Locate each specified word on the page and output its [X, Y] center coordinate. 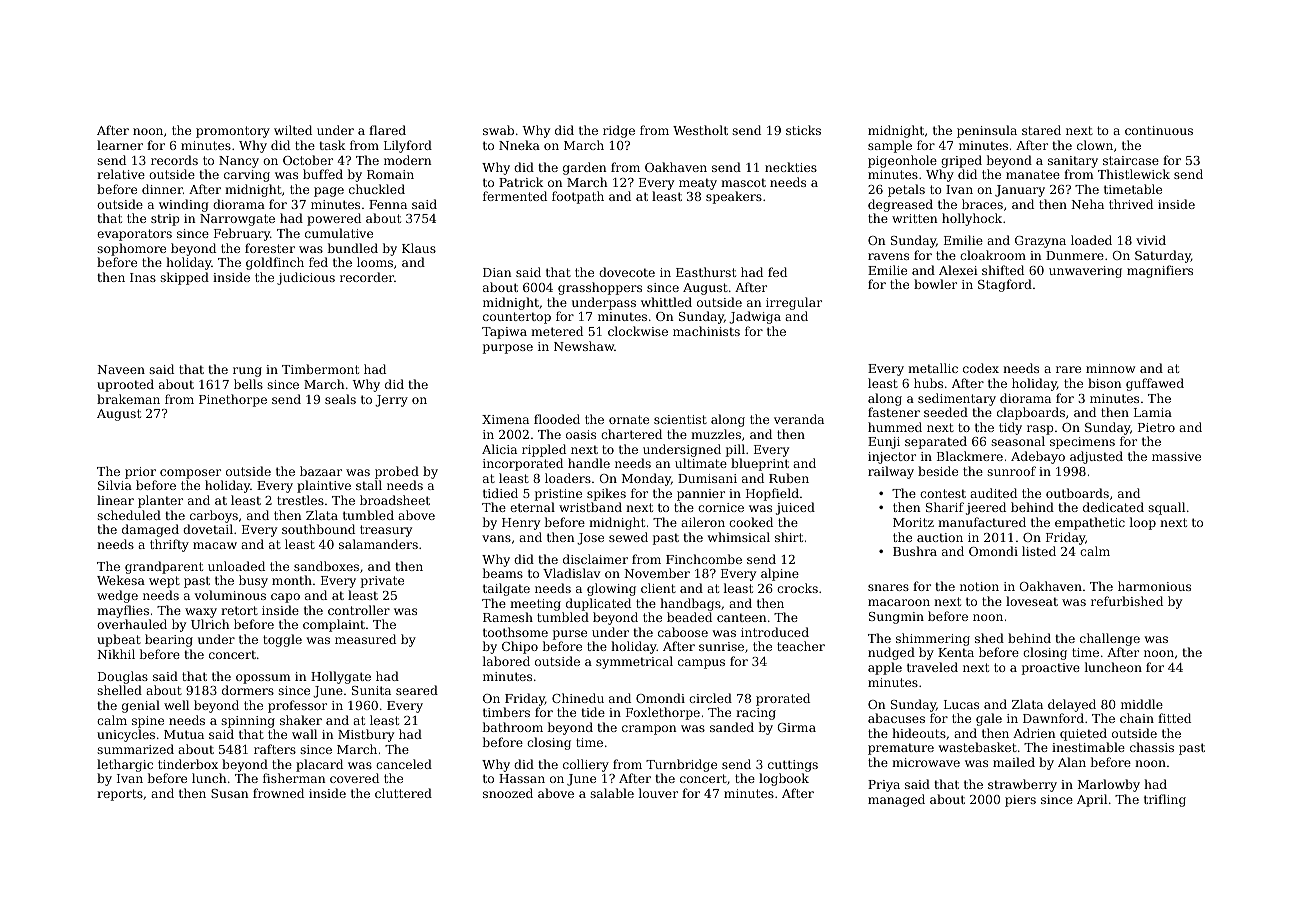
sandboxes [326, 566]
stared [1041, 130]
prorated [783, 699]
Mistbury [366, 735]
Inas [143, 277]
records [174, 160]
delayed [1072, 705]
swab [498, 130]
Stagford [1005, 285]
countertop [517, 318]
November [657, 573]
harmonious [1154, 586]
